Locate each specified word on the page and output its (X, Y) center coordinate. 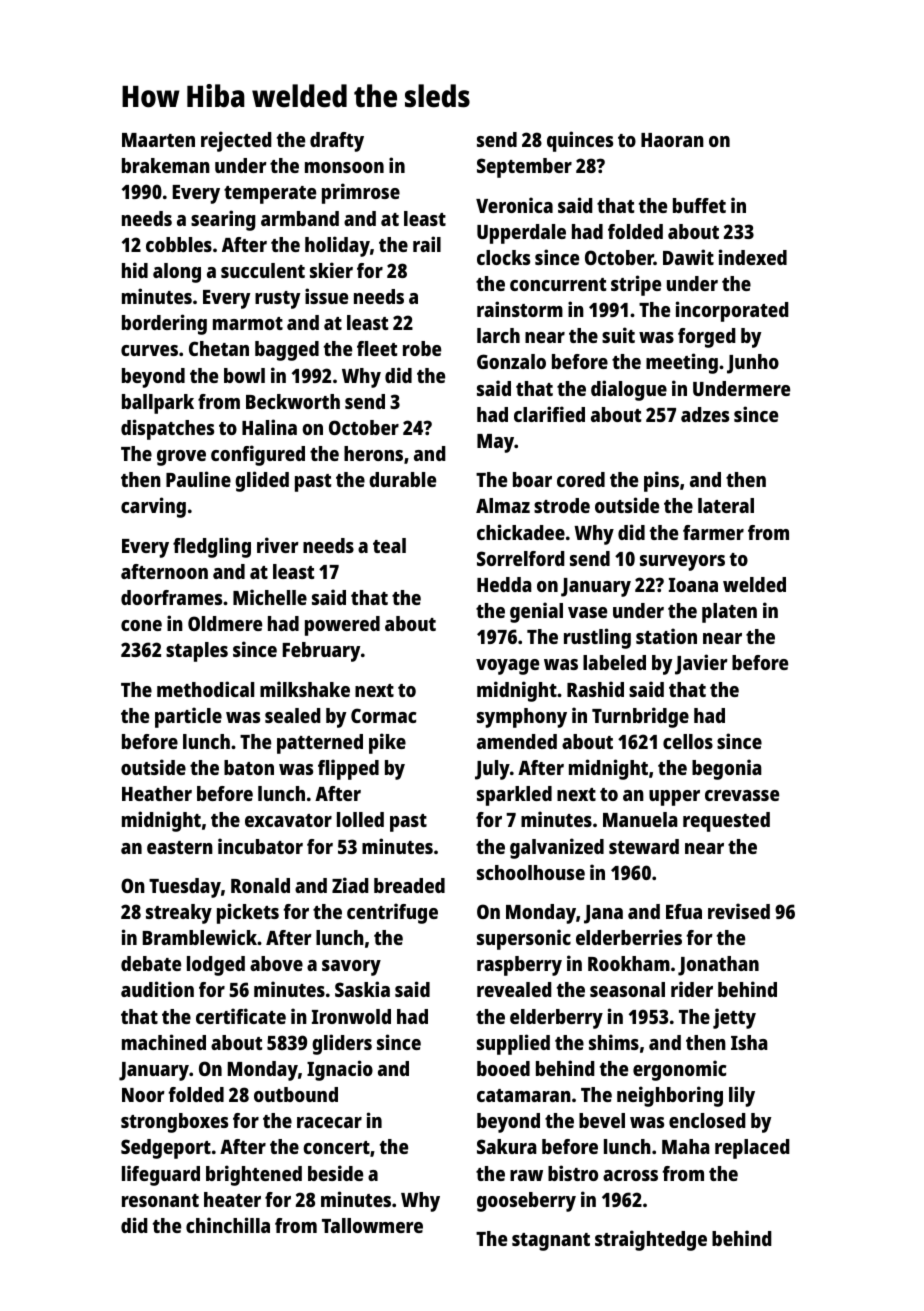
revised (739, 911)
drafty (337, 142)
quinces (580, 141)
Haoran (672, 140)
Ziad (350, 885)
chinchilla (228, 1225)
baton (249, 767)
